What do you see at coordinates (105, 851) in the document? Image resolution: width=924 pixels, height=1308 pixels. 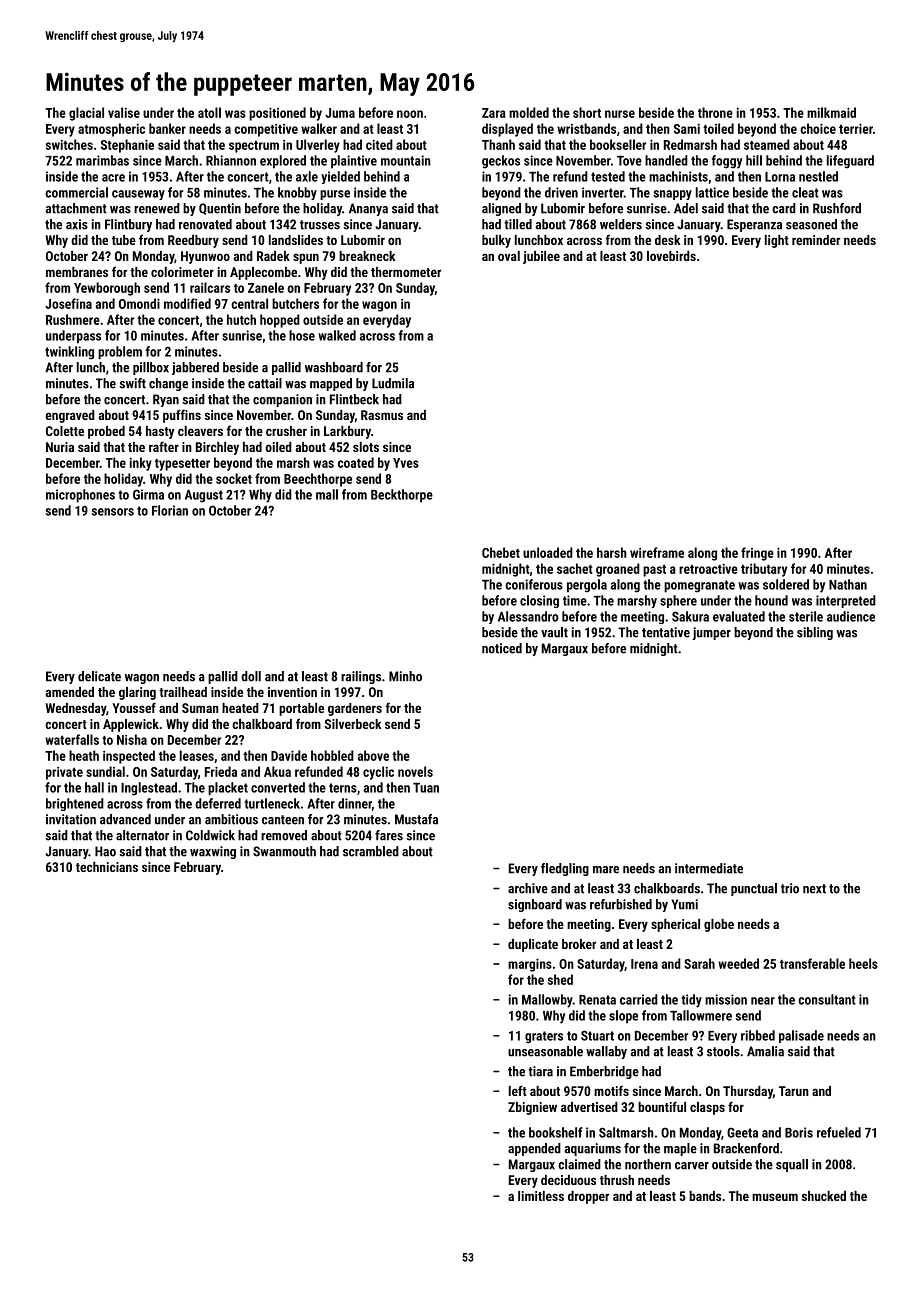 I see `Hao` at bounding box center [105, 851].
